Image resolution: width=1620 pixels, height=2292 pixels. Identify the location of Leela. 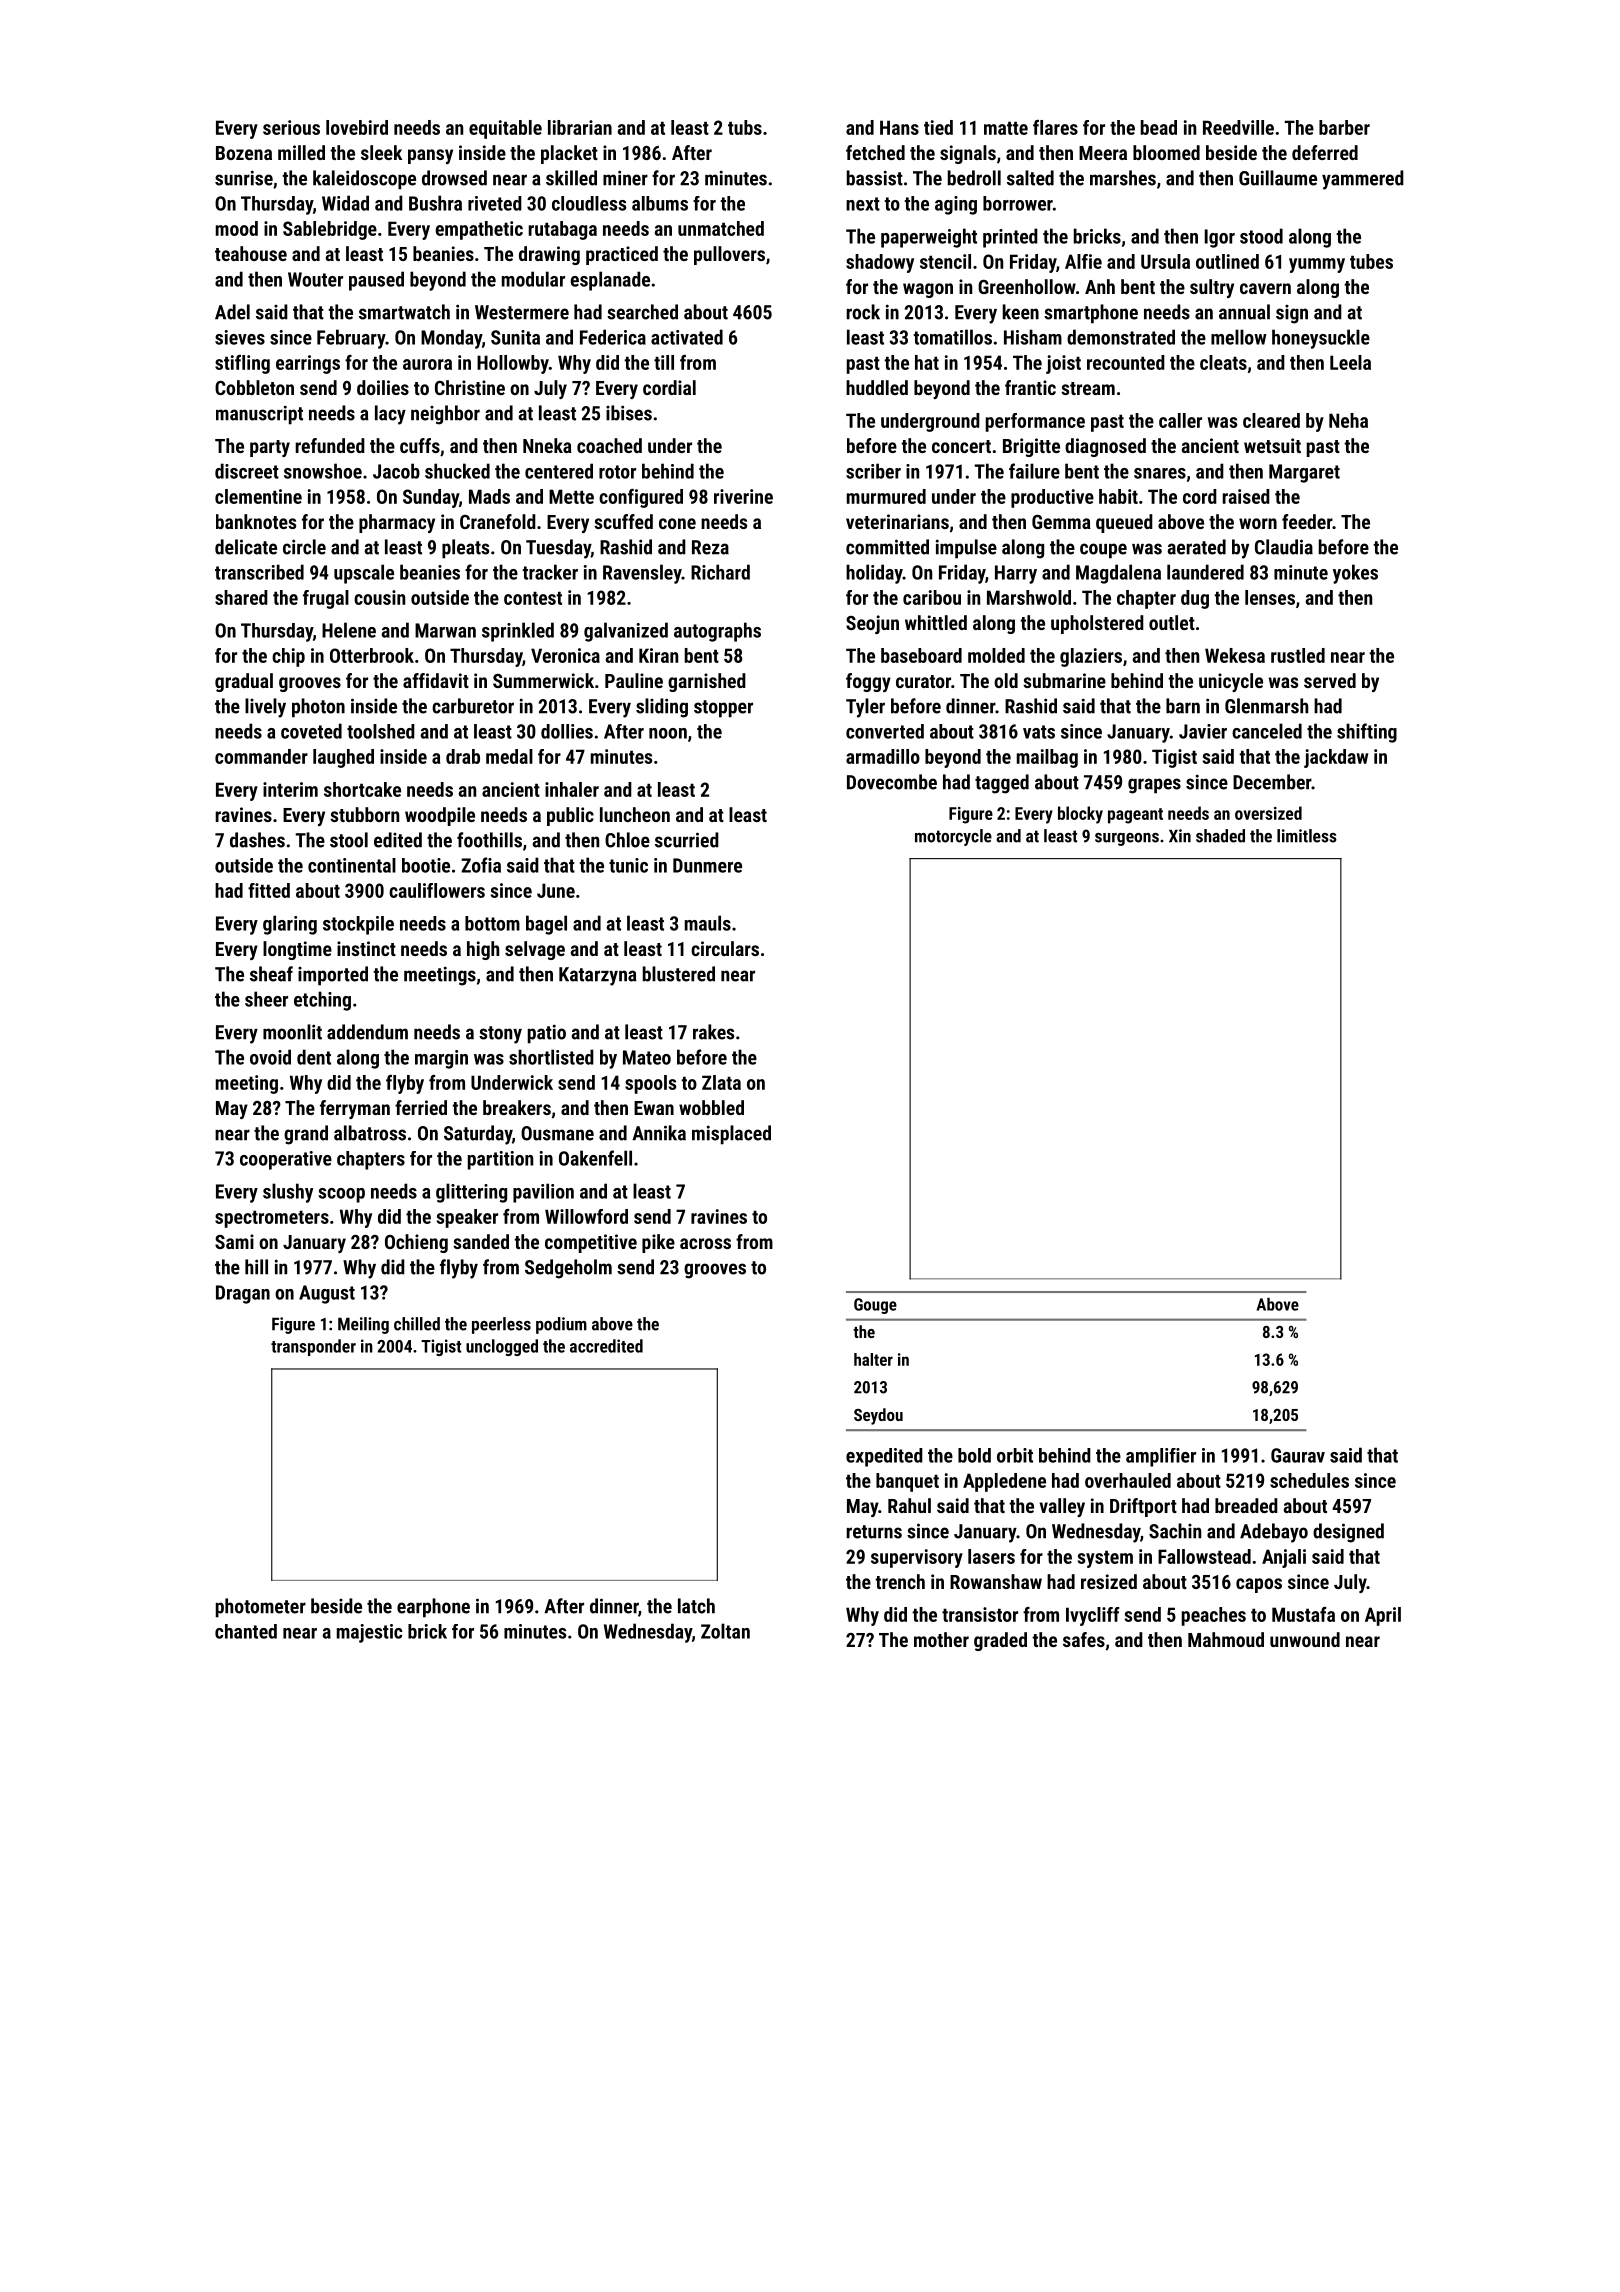
(1350, 362).
